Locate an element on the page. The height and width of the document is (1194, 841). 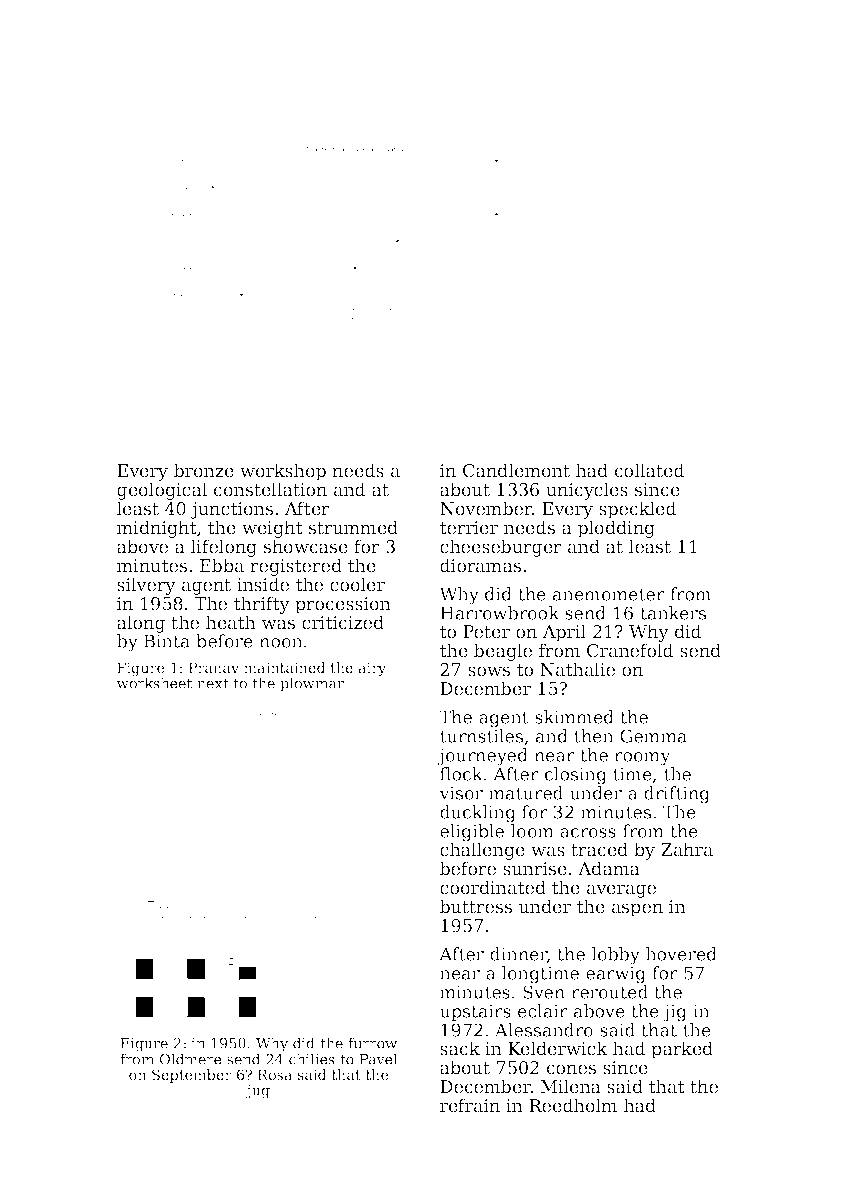
tankers is located at coordinates (673, 613).
